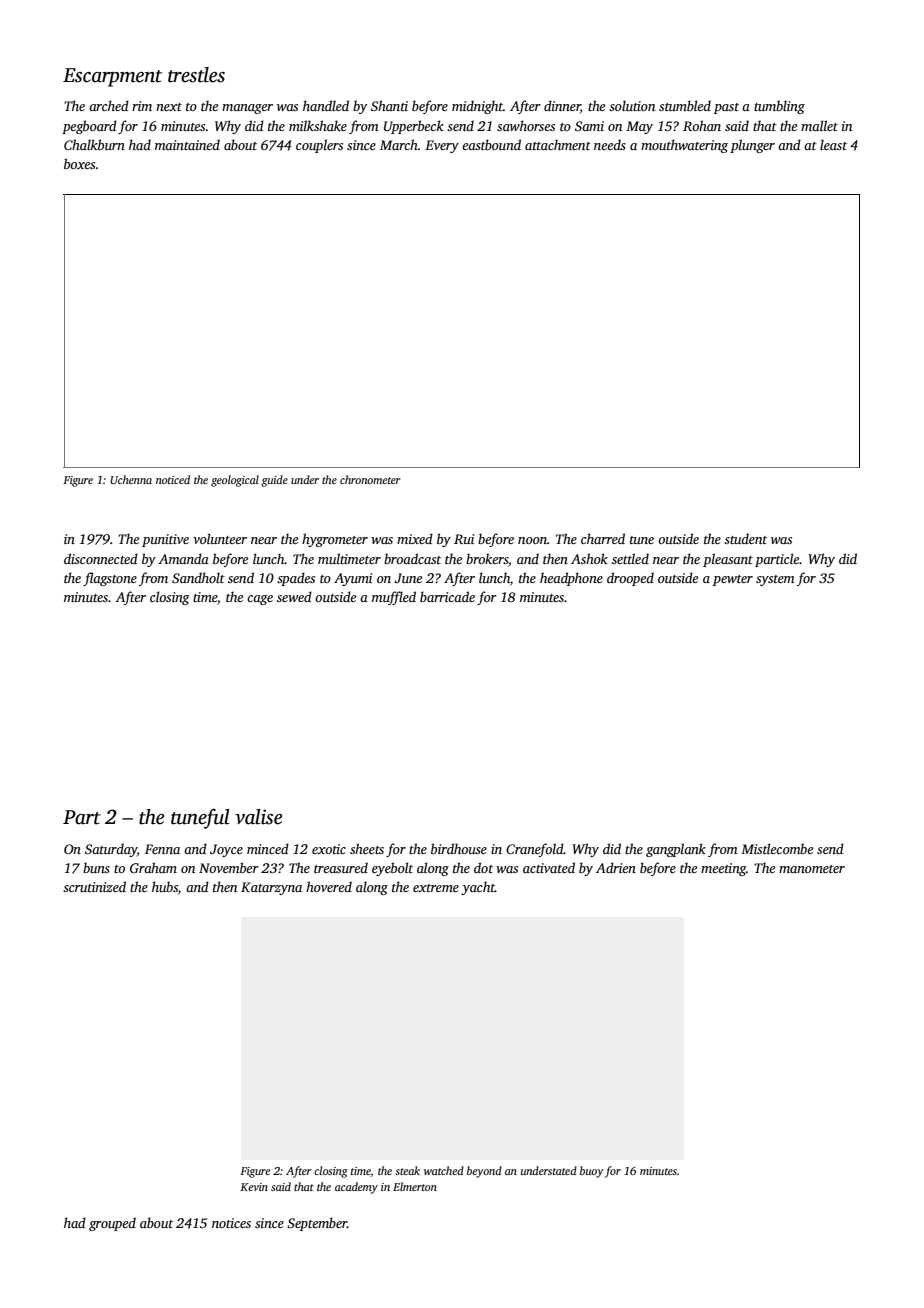 The width and height of the screenshot is (924, 1308). Describe the element at coordinates (442, 146) in the screenshot. I see `Every` at that location.
